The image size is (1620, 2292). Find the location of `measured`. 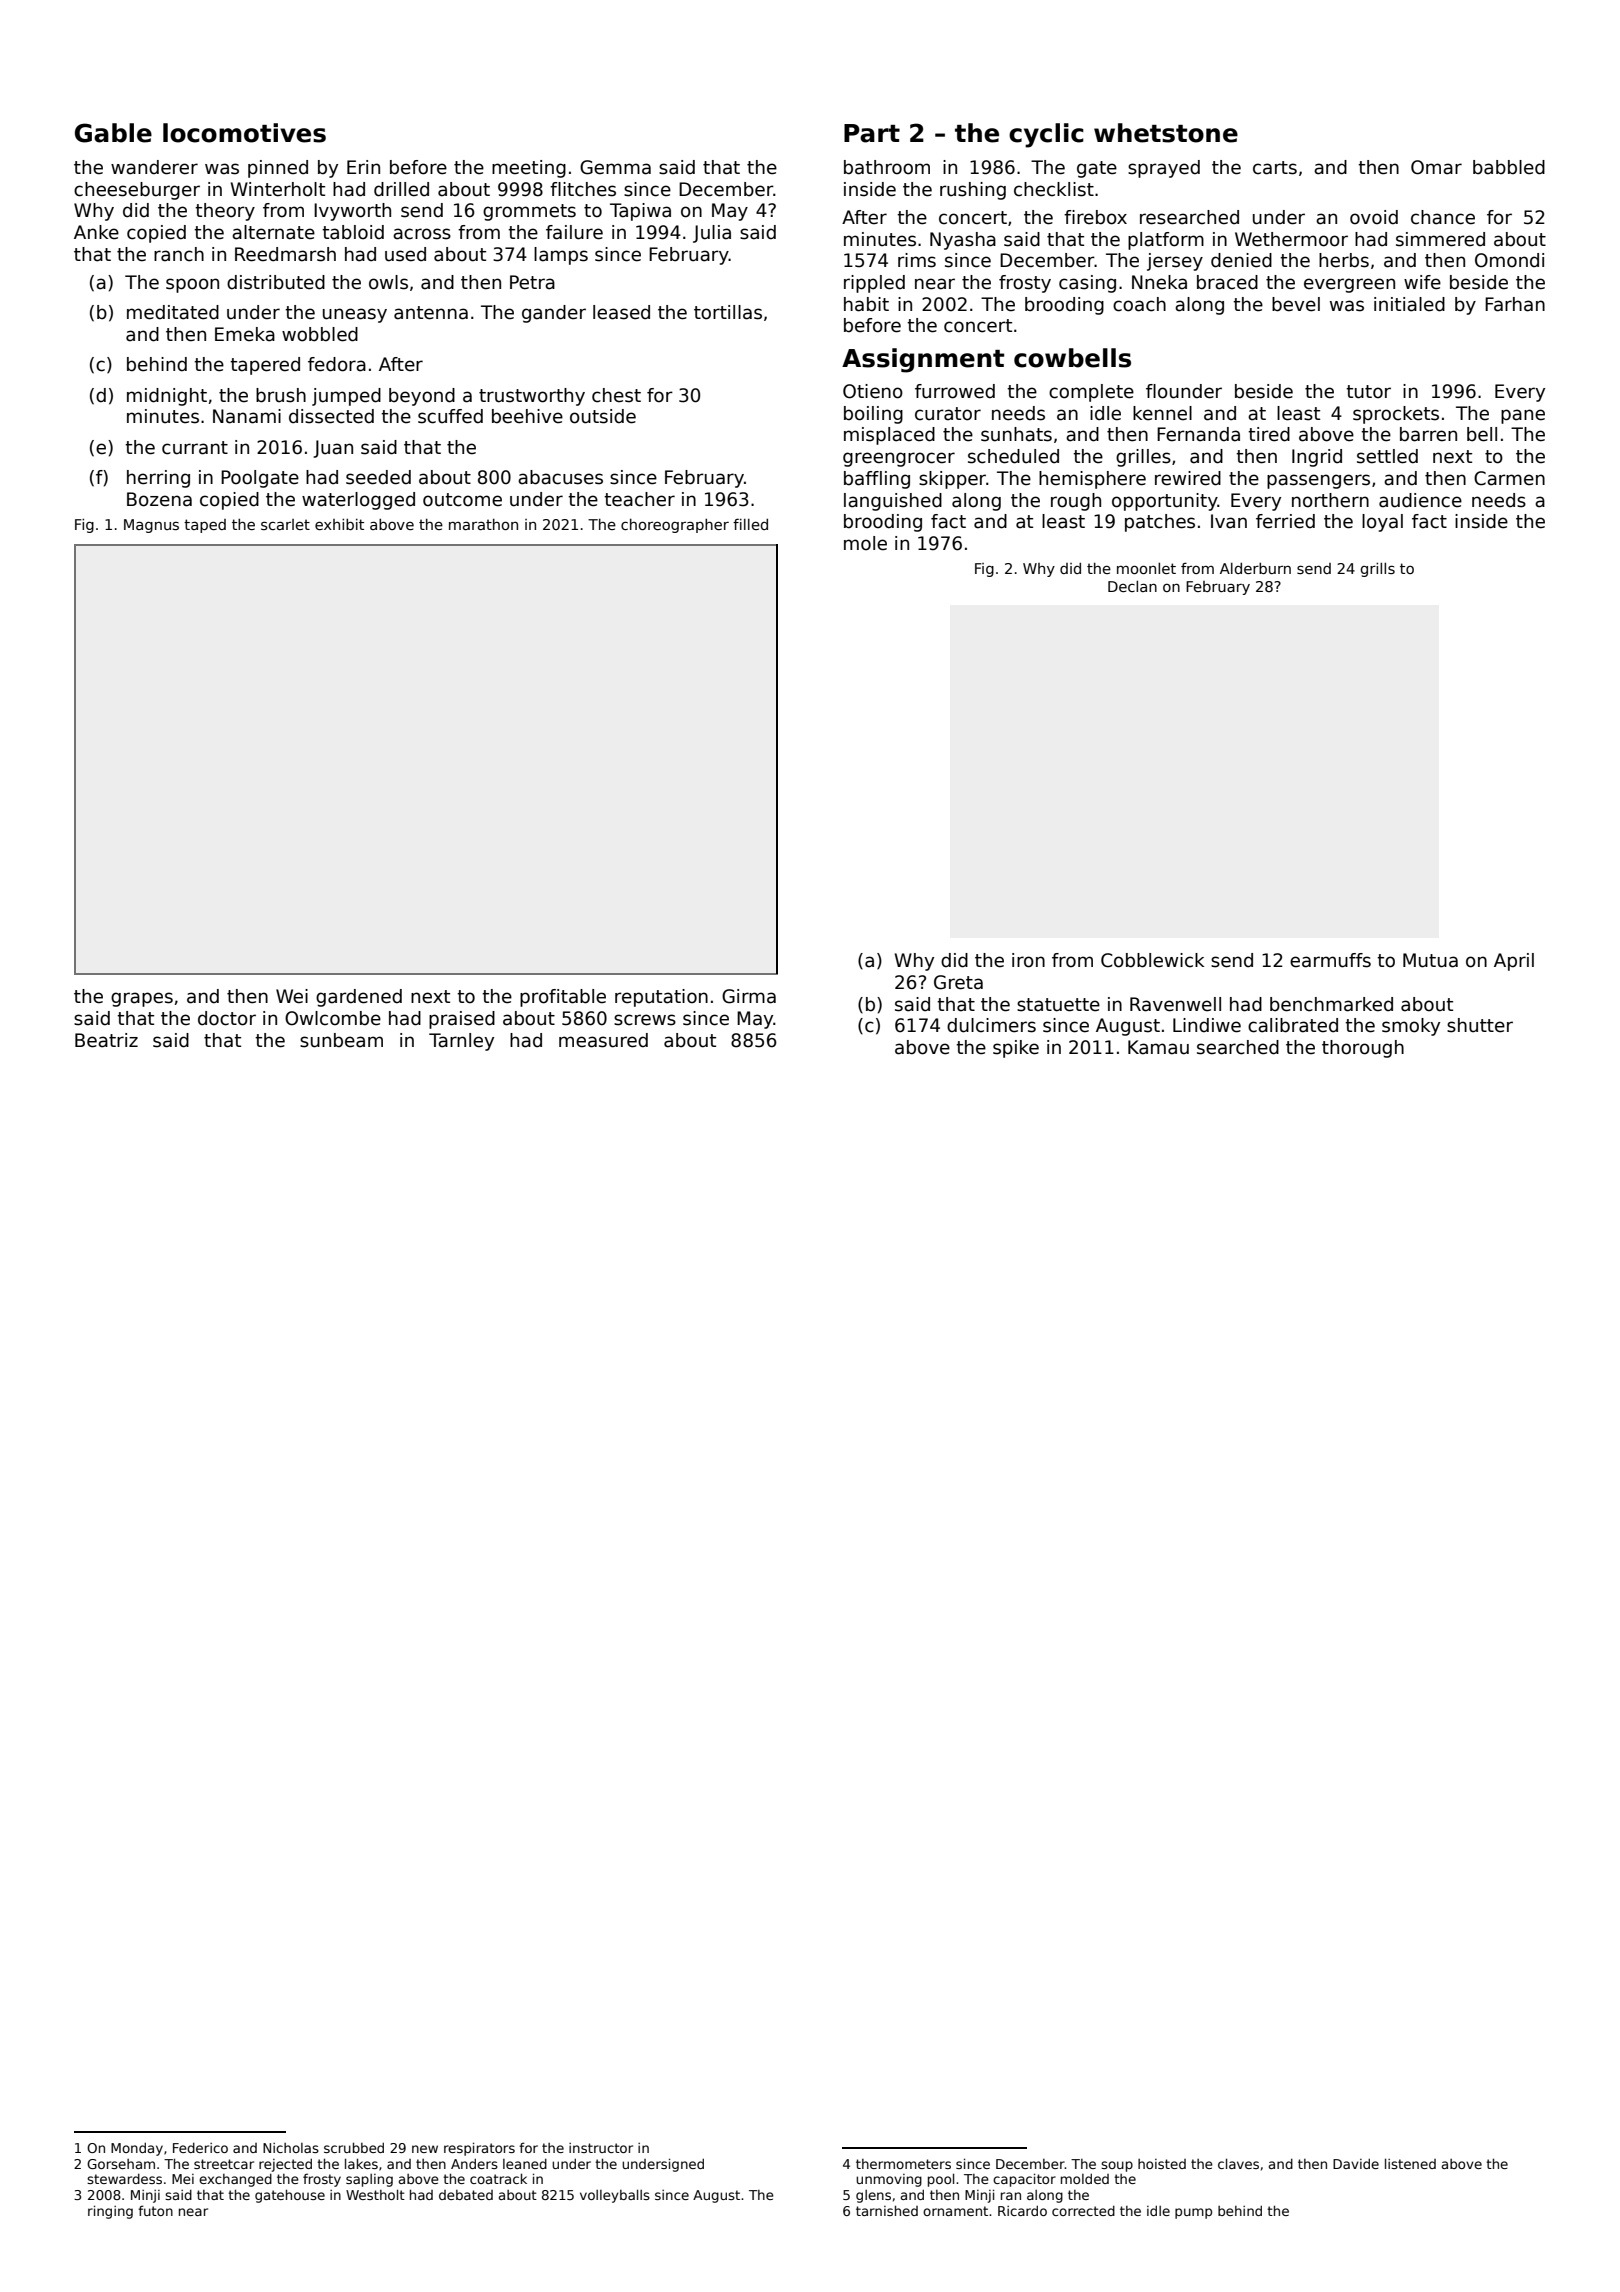

measured is located at coordinates (603, 1040).
